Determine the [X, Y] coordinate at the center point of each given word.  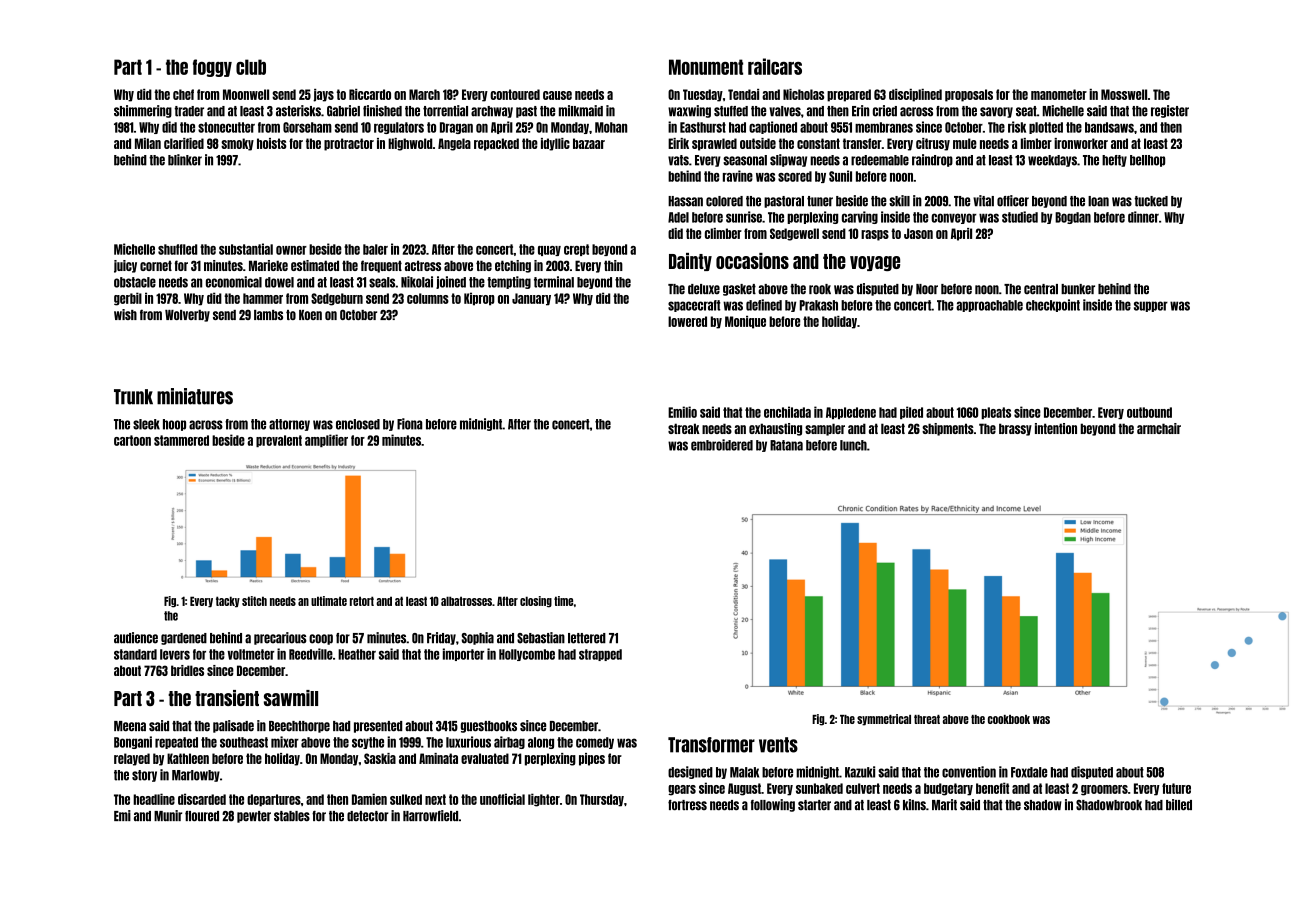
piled [911, 412]
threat [927, 719]
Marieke [268, 265]
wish [125, 314]
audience [136, 638]
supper [1151, 306]
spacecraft [694, 306]
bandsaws [1109, 127]
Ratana [786, 445]
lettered [587, 638]
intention [1056, 428]
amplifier [326, 440]
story [144, 776]
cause [557, 95]
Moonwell [246, 94]
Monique [745, 322]
